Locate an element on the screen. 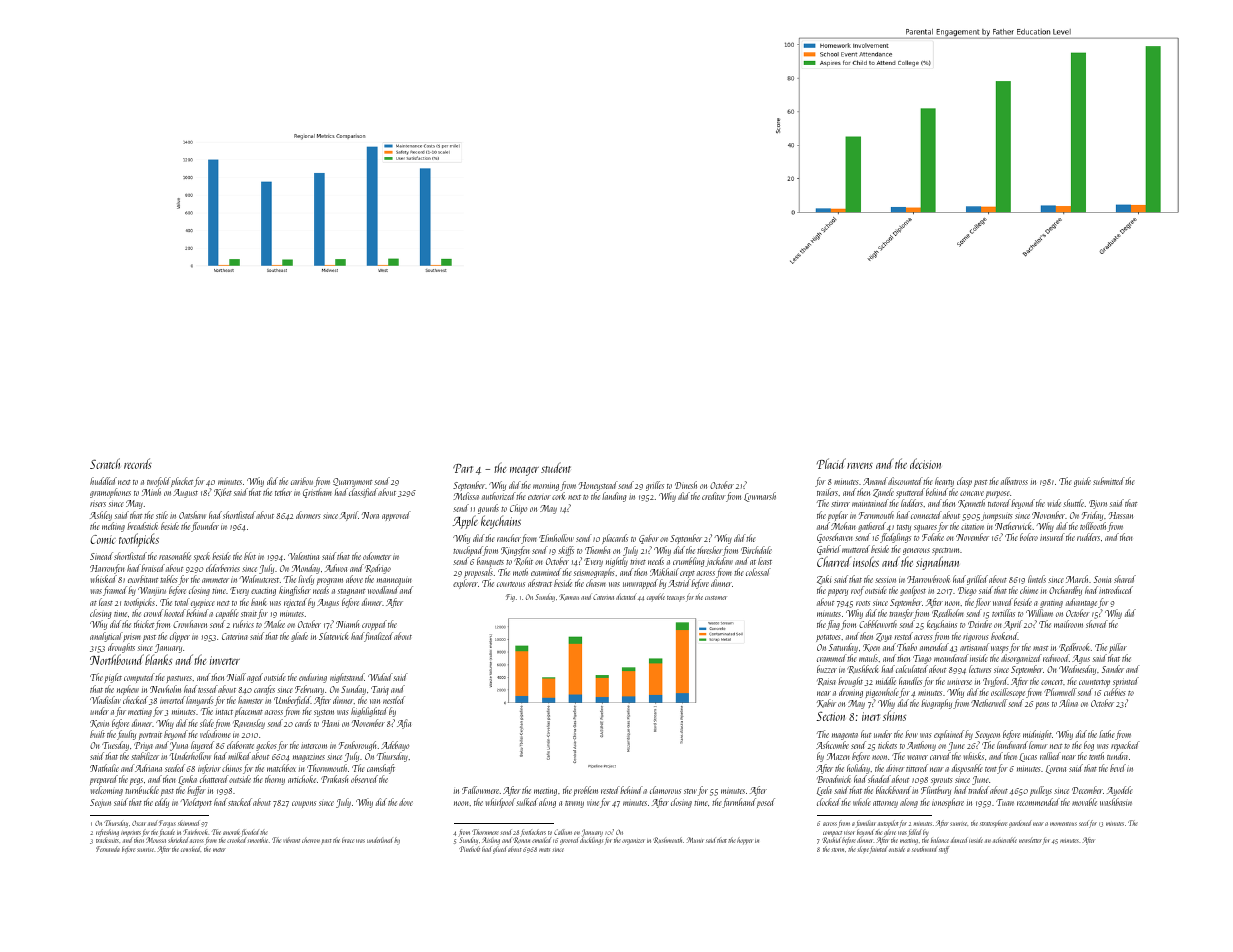 The height and width of the screenshot is (952, 1233). washbasin is located at coordinates (1116, 802).
